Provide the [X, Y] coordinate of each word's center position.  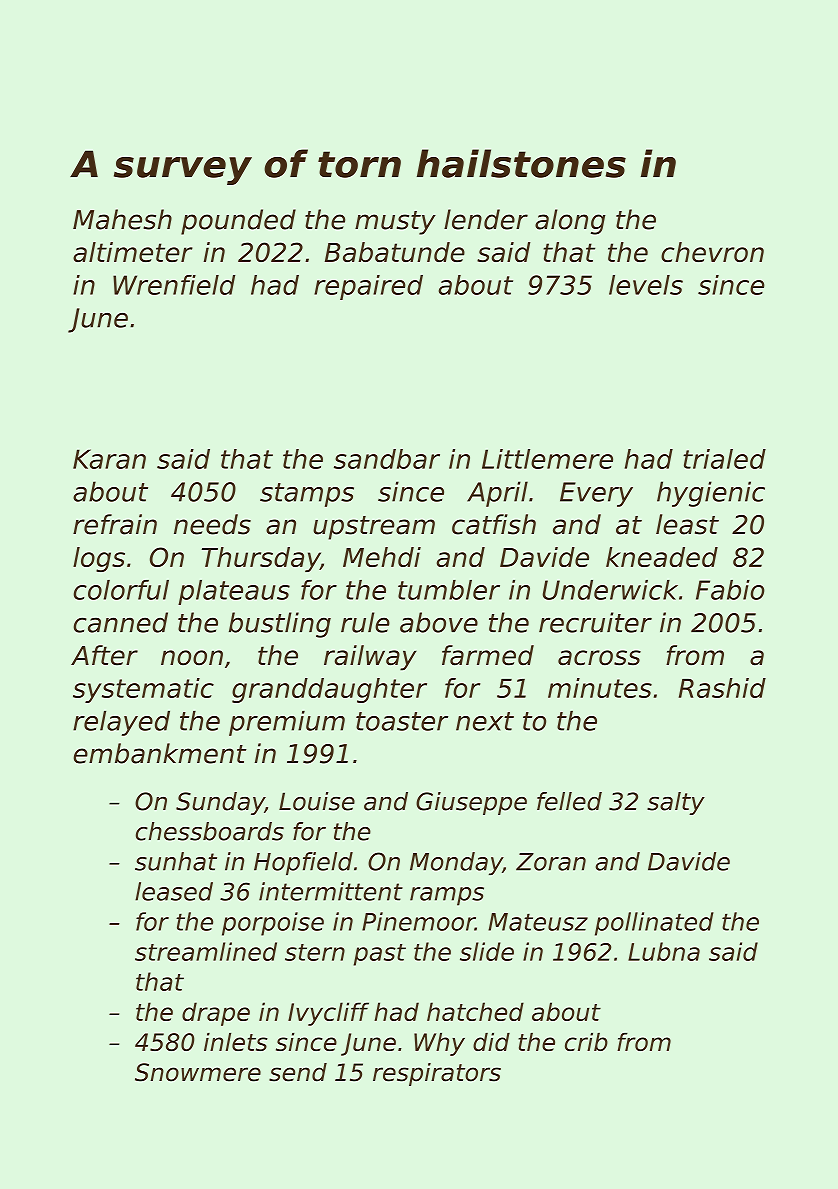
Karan [109, 459]
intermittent [331, 891]
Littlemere [547, 459]
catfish [494, 524]
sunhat [176, 861]
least [687, 524]
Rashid [722, 688]
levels [646, 285]
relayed [121, 723]
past [380, 955]
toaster [402, 721]
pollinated [654, 924]
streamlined [206, 951]
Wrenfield [174, 285]
